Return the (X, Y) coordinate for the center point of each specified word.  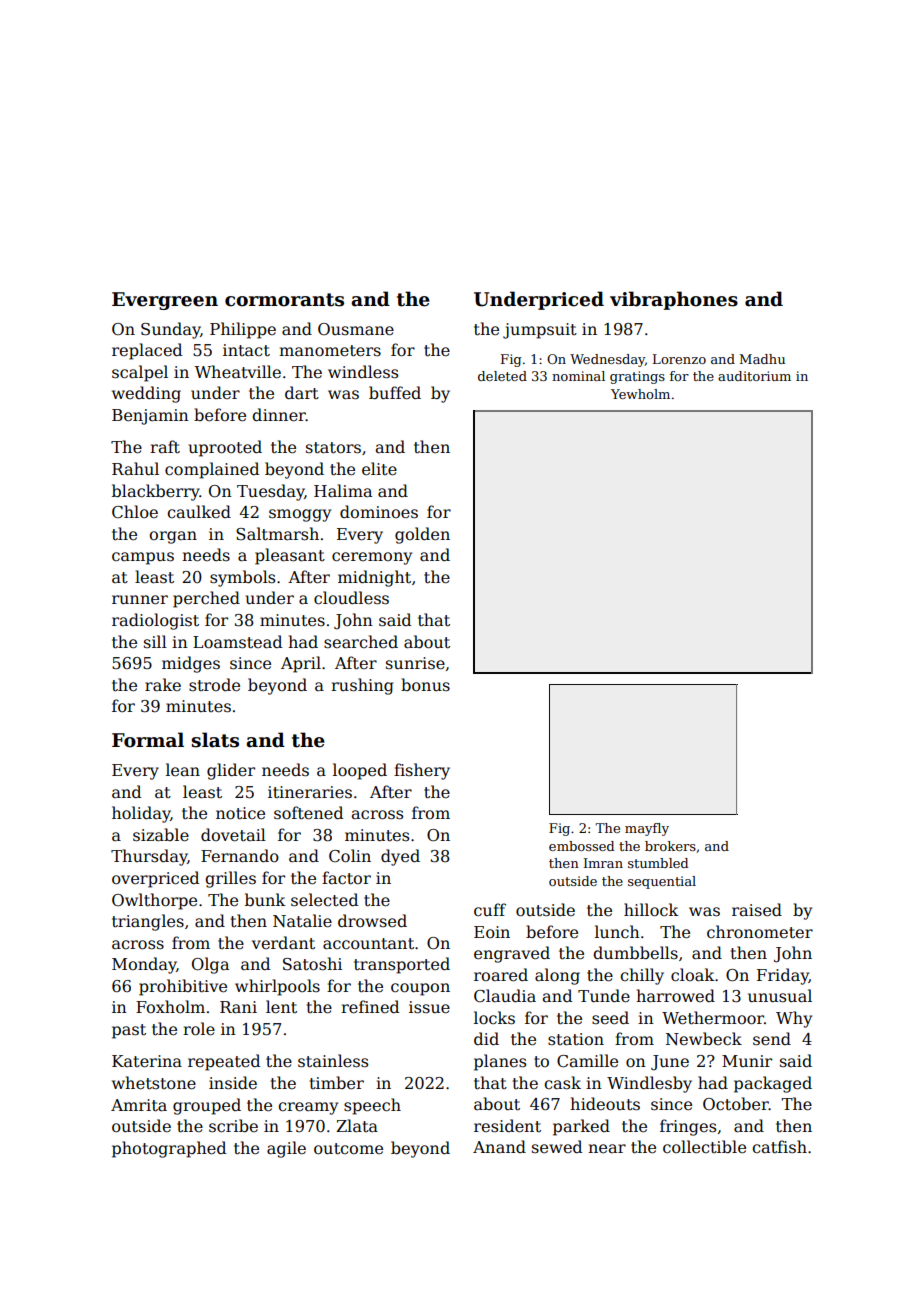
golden (422, 535)
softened (308, 813)
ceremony (372, 558)
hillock (651, 910)
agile (286, 1149)
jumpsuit (540, 331)
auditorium (754, 376)
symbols (242, 578)
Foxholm (170, 1006)
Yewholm (640, 394)
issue (429, 1007)
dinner (279, 415)
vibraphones (674, 300)
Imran (603, 863)
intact (246, 350)
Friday (783, 976)
